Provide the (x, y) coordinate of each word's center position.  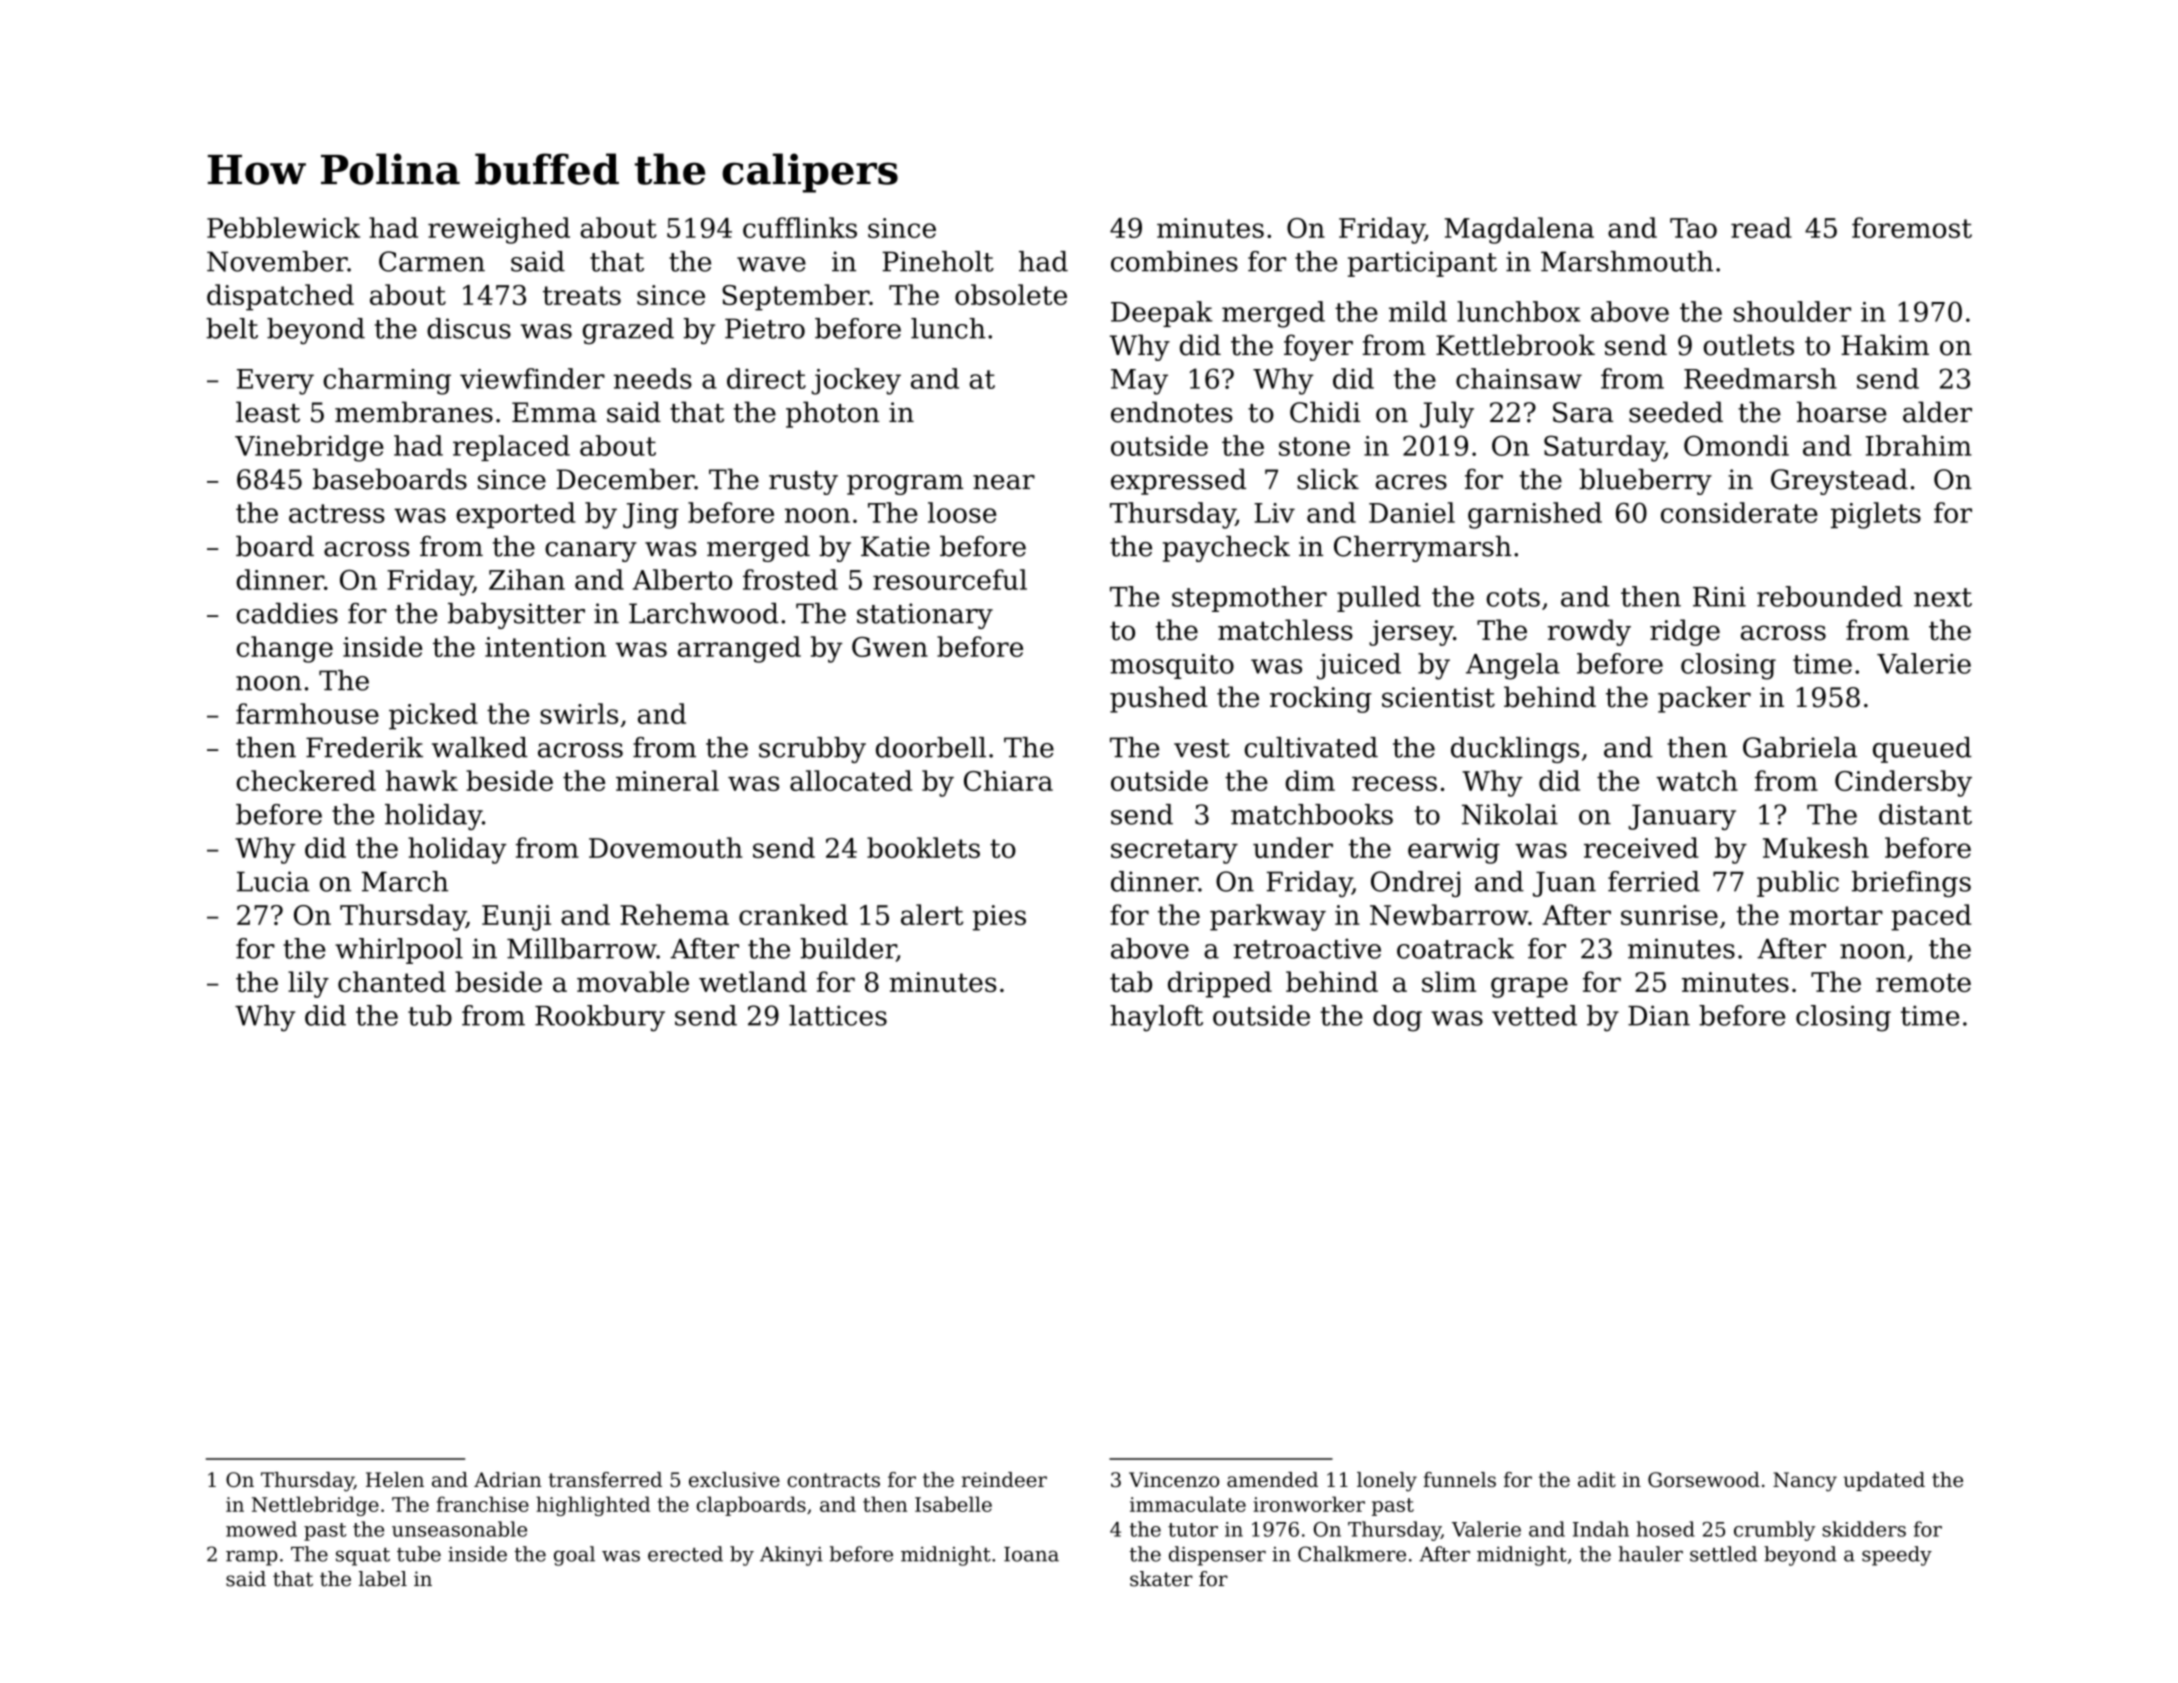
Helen (395, 1479)
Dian (1659, 1015)
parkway (1268, 917)
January (1682, 817)
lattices (838, 1015)
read (1761, 227)
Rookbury (600, 1018)
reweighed (499, 230)
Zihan (527, 579)
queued (1922, 750)
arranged (739, 649)
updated (1884, 1481)
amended (1272, 1479)
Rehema (674, 914)
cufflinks (800, 227)
